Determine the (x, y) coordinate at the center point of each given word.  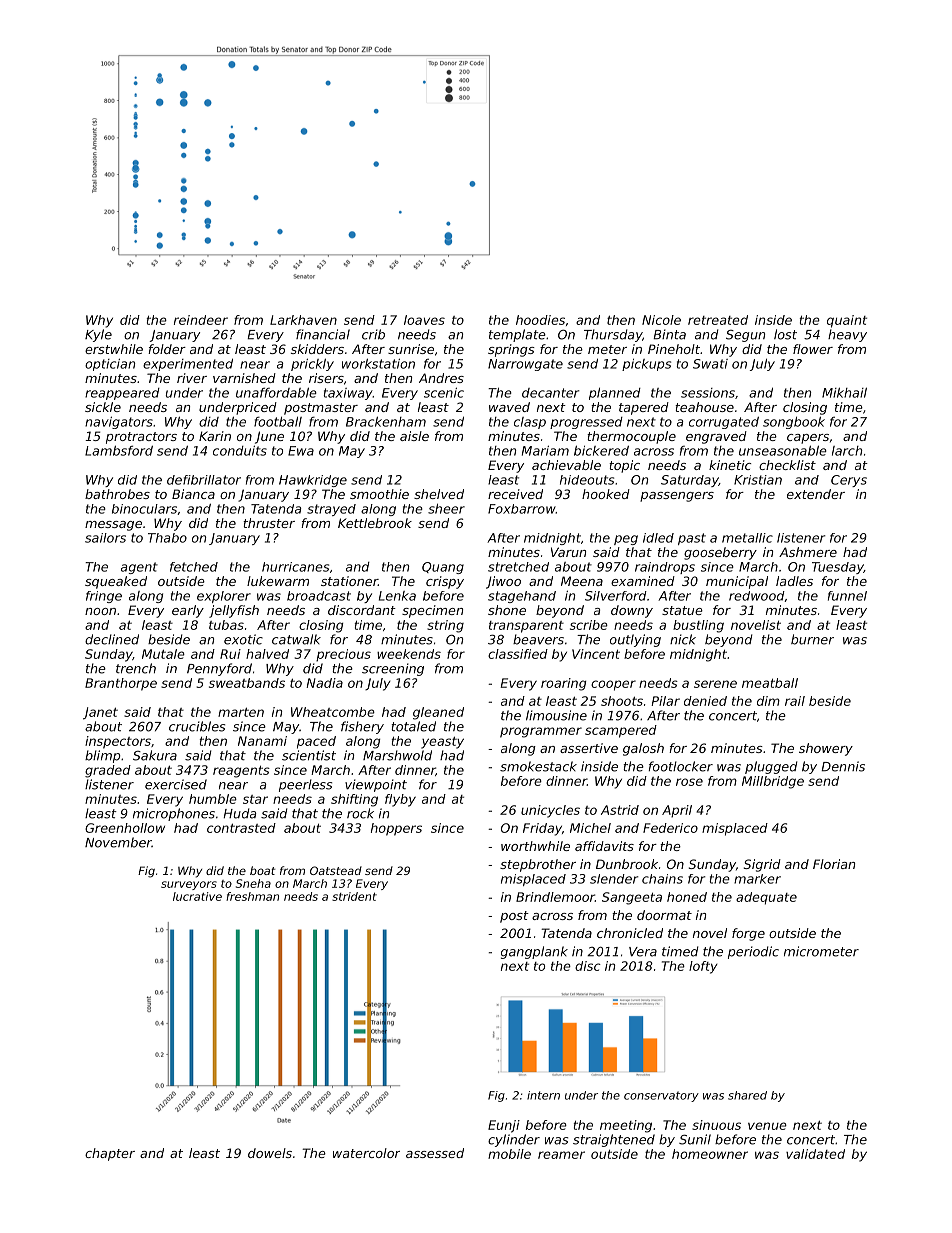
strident (354, 896)
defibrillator (204, 480)
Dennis (843, 766)
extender (816, 494)
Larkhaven (303, 320)
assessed (435, 1153)
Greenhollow (125, 828)
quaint (847, 321)
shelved (439, 494)
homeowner (710, 1154)
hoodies (540, 320)
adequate (766, 898)
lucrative (197, 896)
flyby (400, 800)
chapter (110, 1154)
